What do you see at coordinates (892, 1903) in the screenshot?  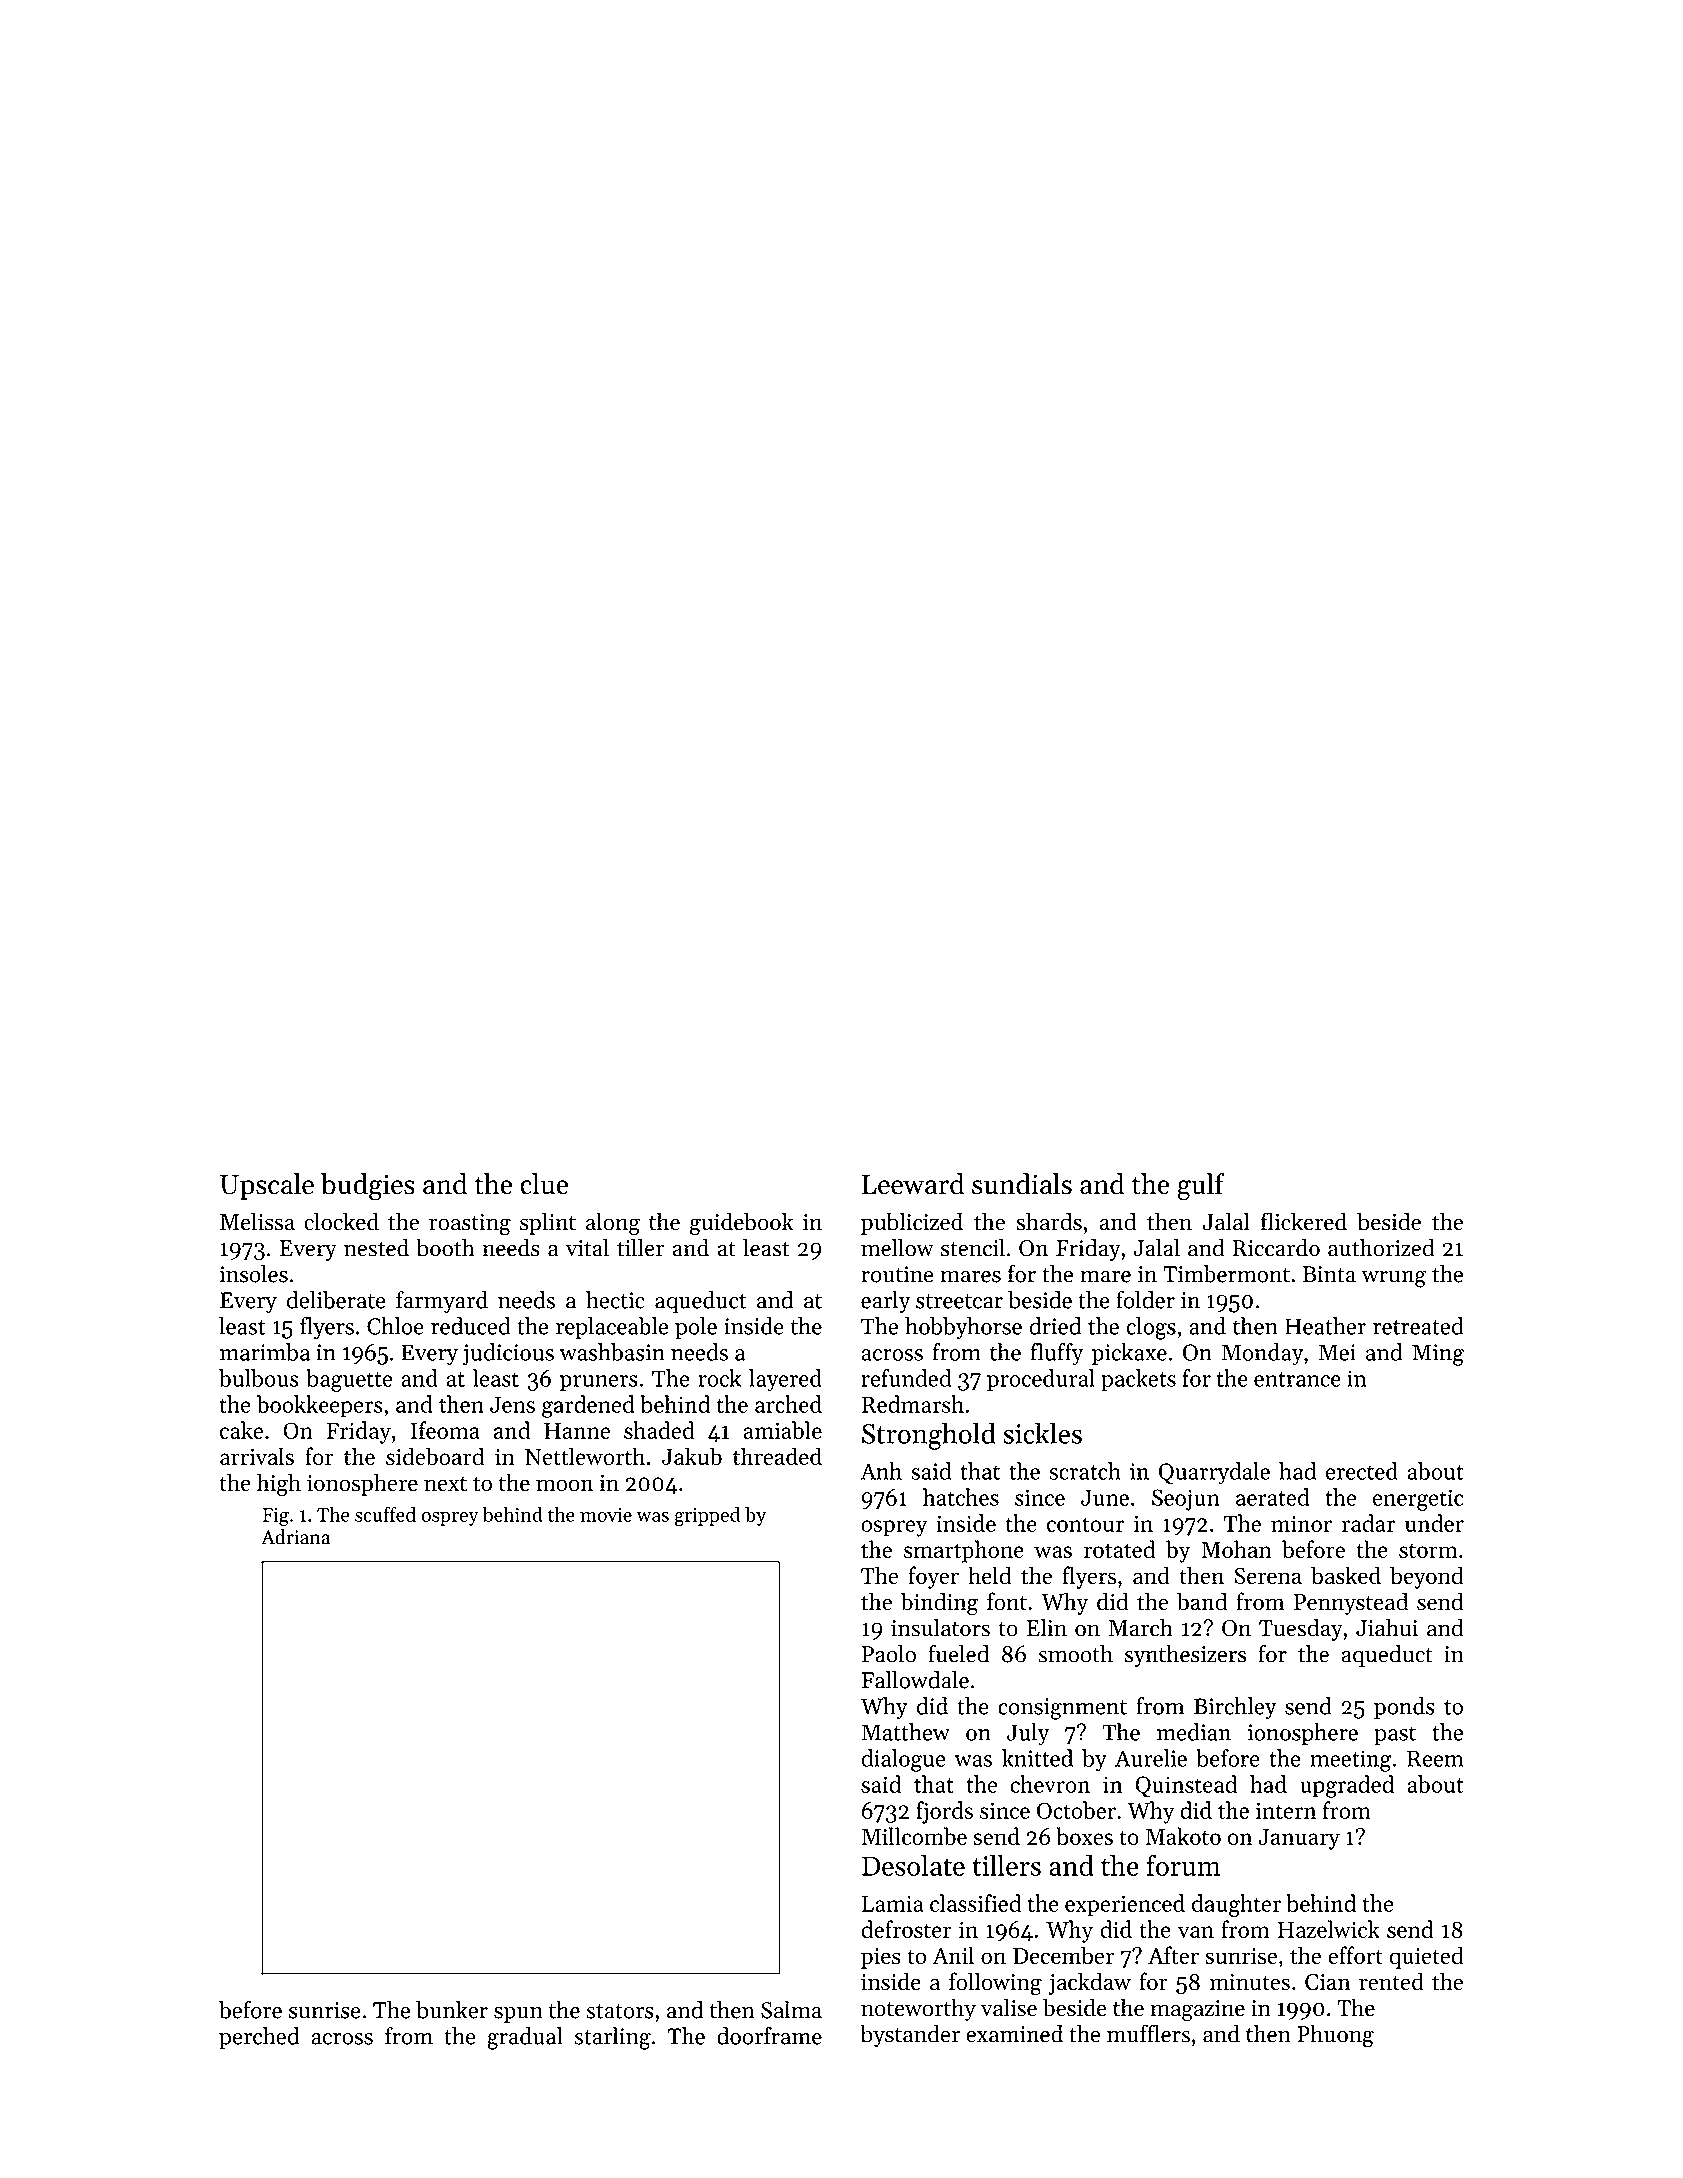 I see `Lamia` at bounding box center [892, 1903].
